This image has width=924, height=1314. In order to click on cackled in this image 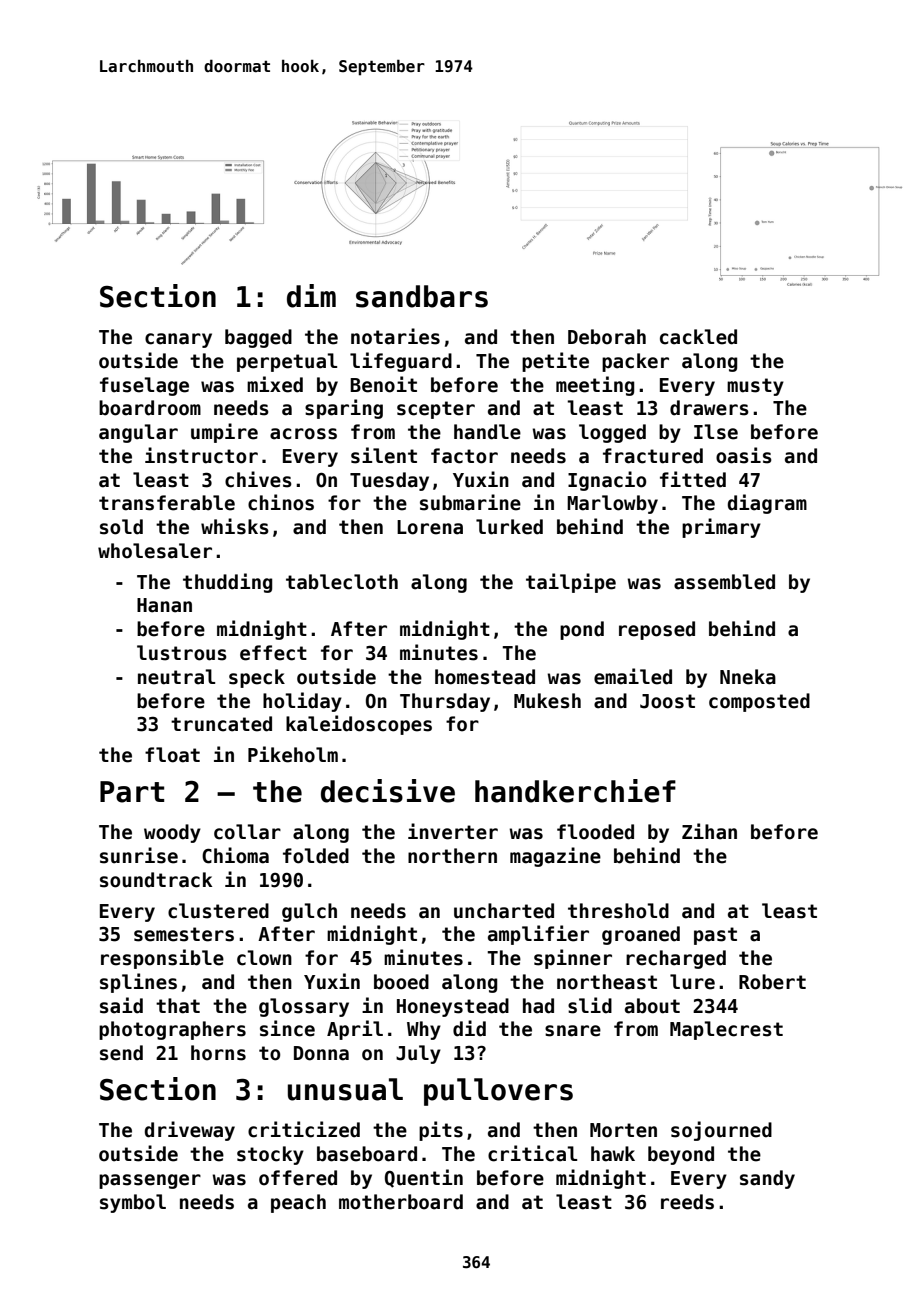, I will do `click(698, 337)`.
